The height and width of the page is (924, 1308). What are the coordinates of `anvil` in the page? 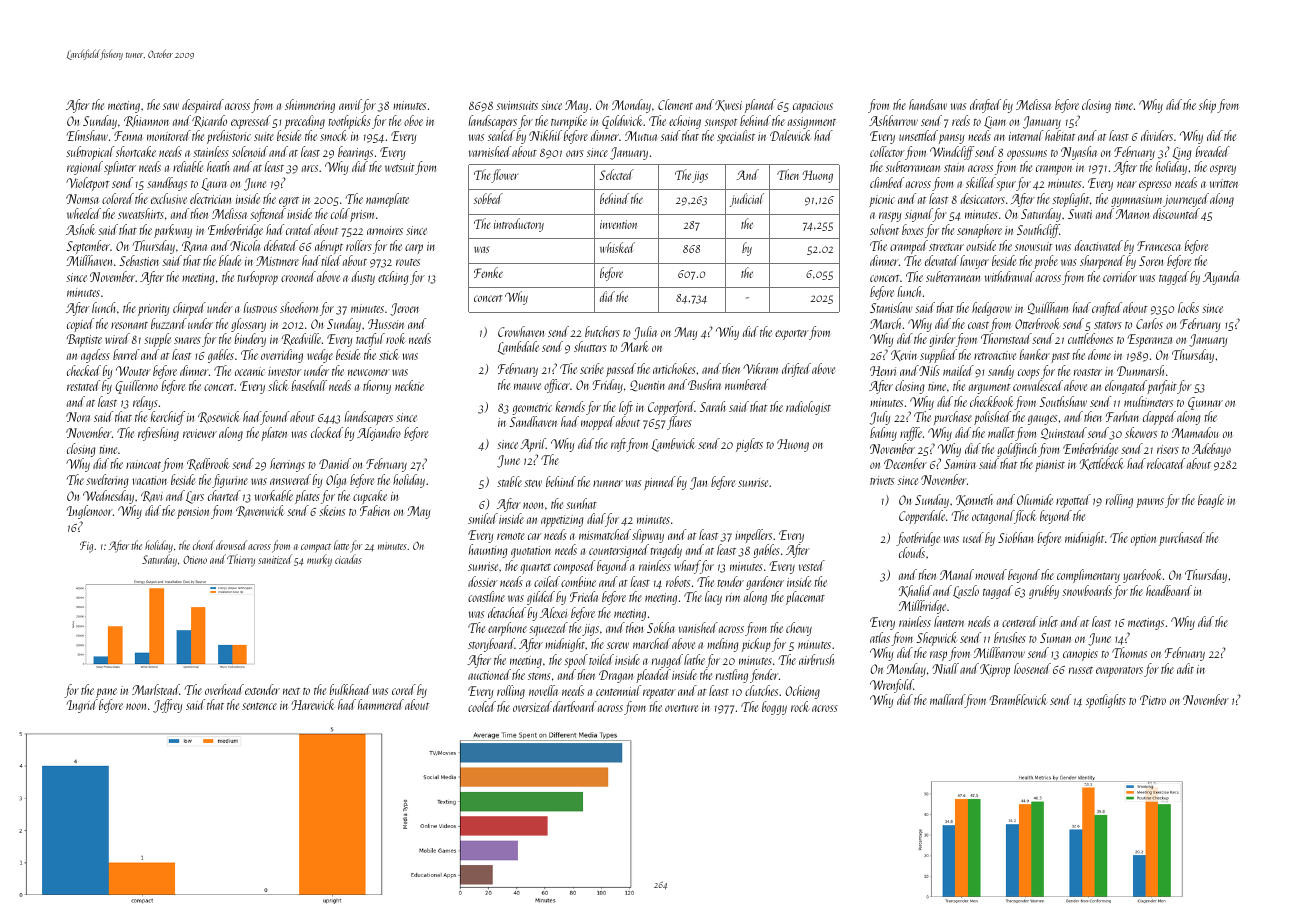 It's located at (350, 106).
